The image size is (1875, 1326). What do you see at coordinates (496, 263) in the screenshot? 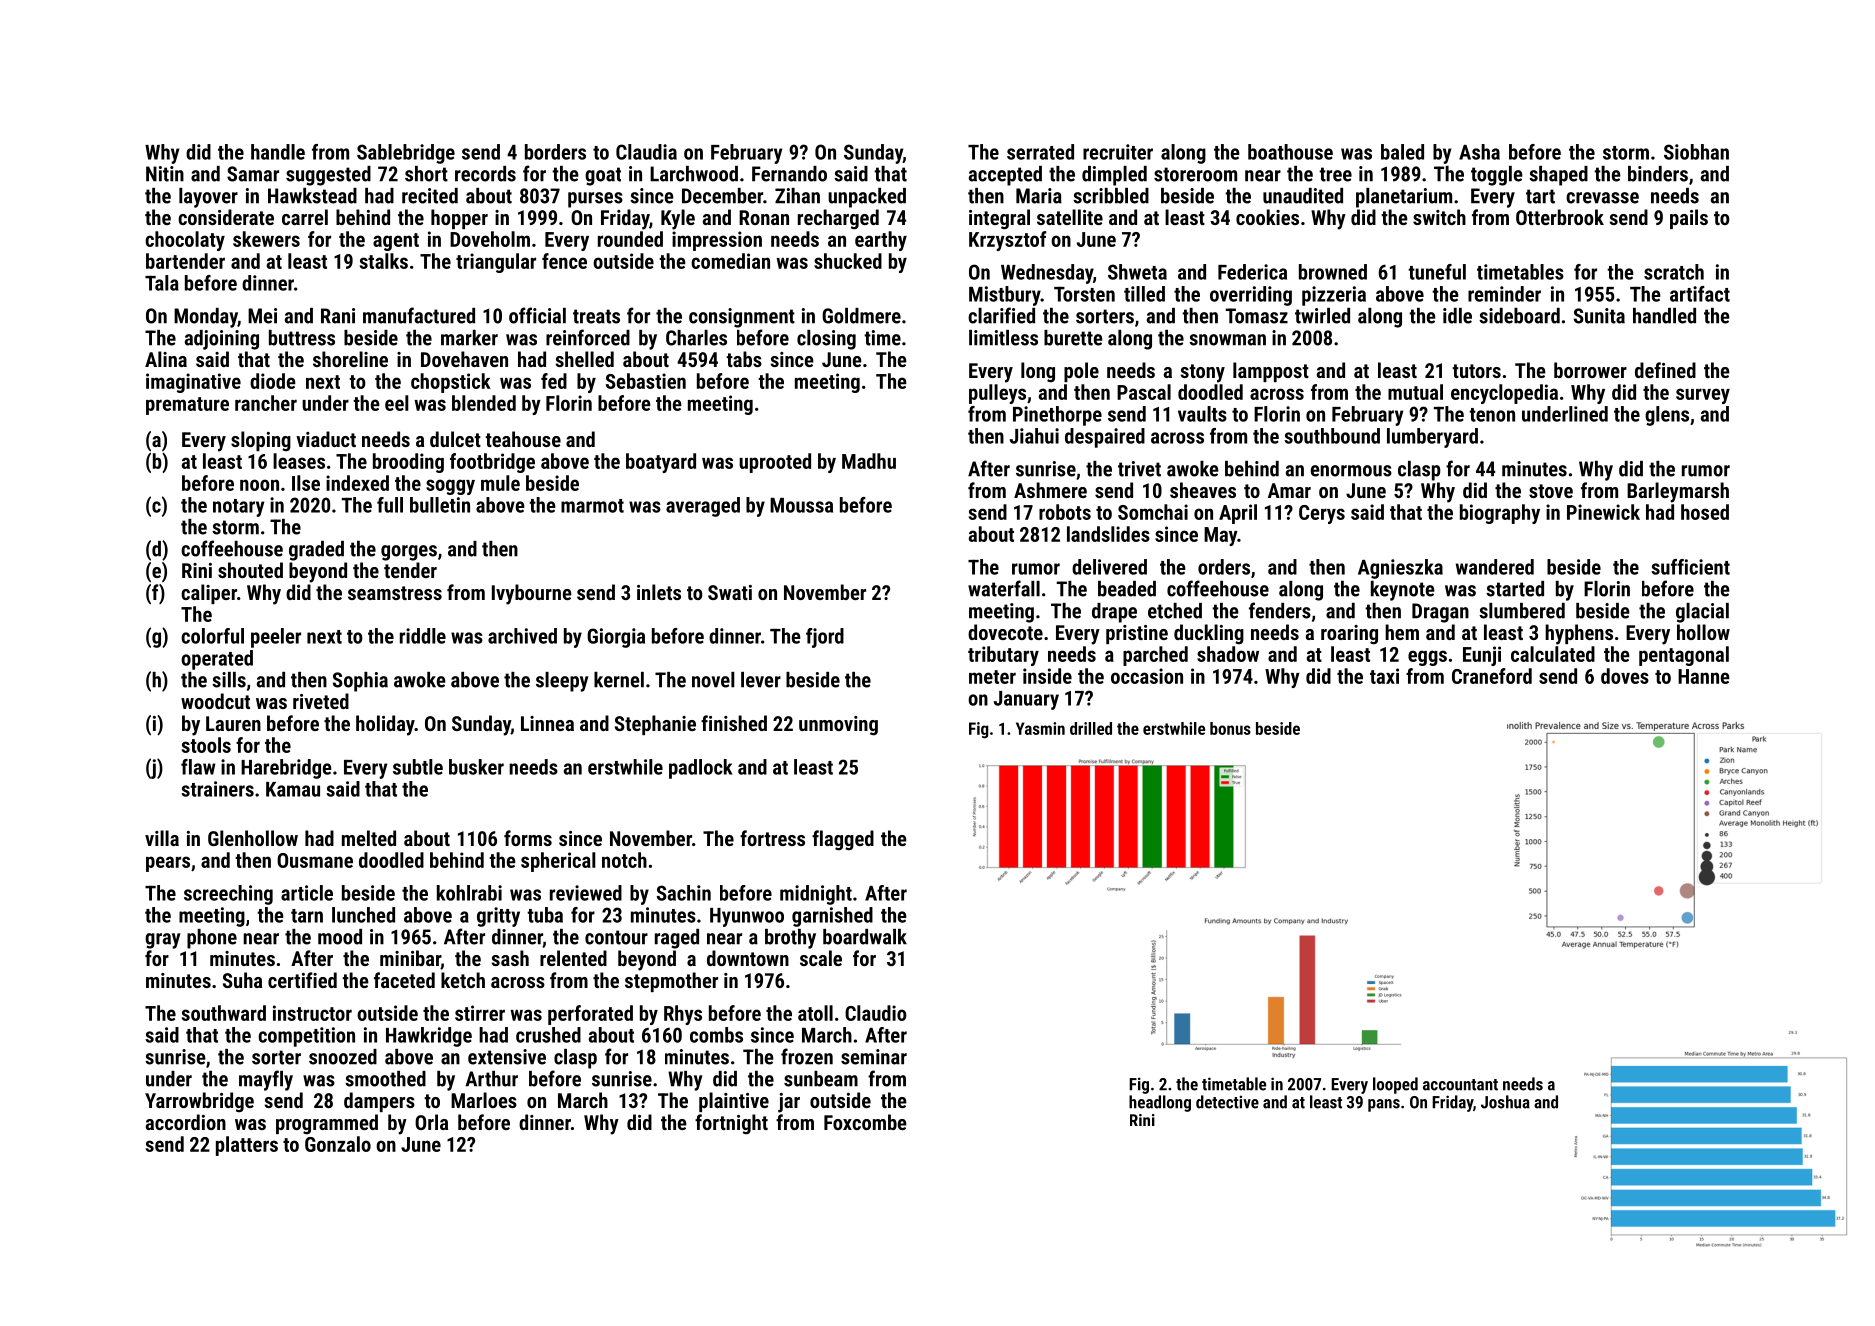
I see `triangular` at bounding box center [496, 263].
